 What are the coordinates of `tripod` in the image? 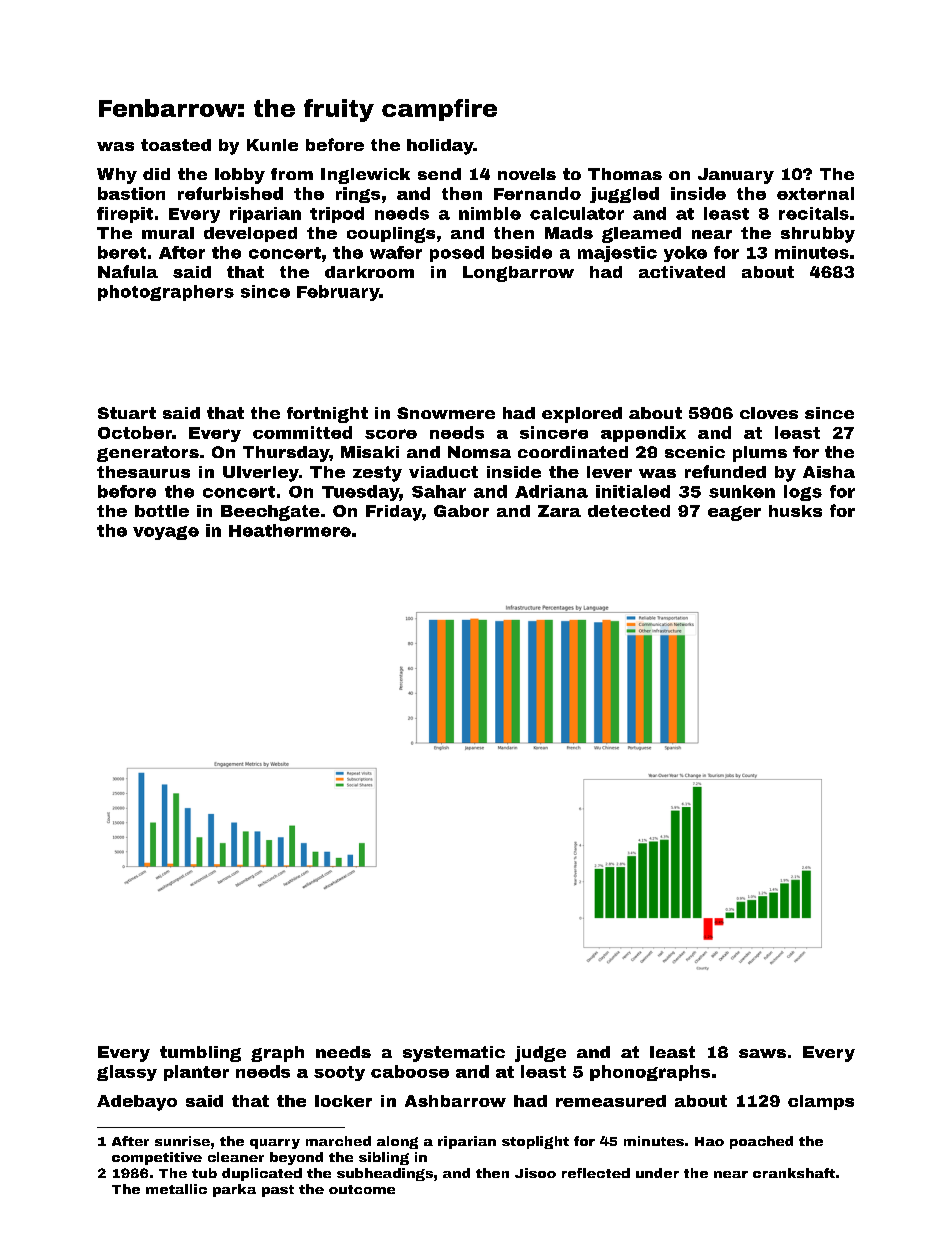 It's located at (337, 215).
